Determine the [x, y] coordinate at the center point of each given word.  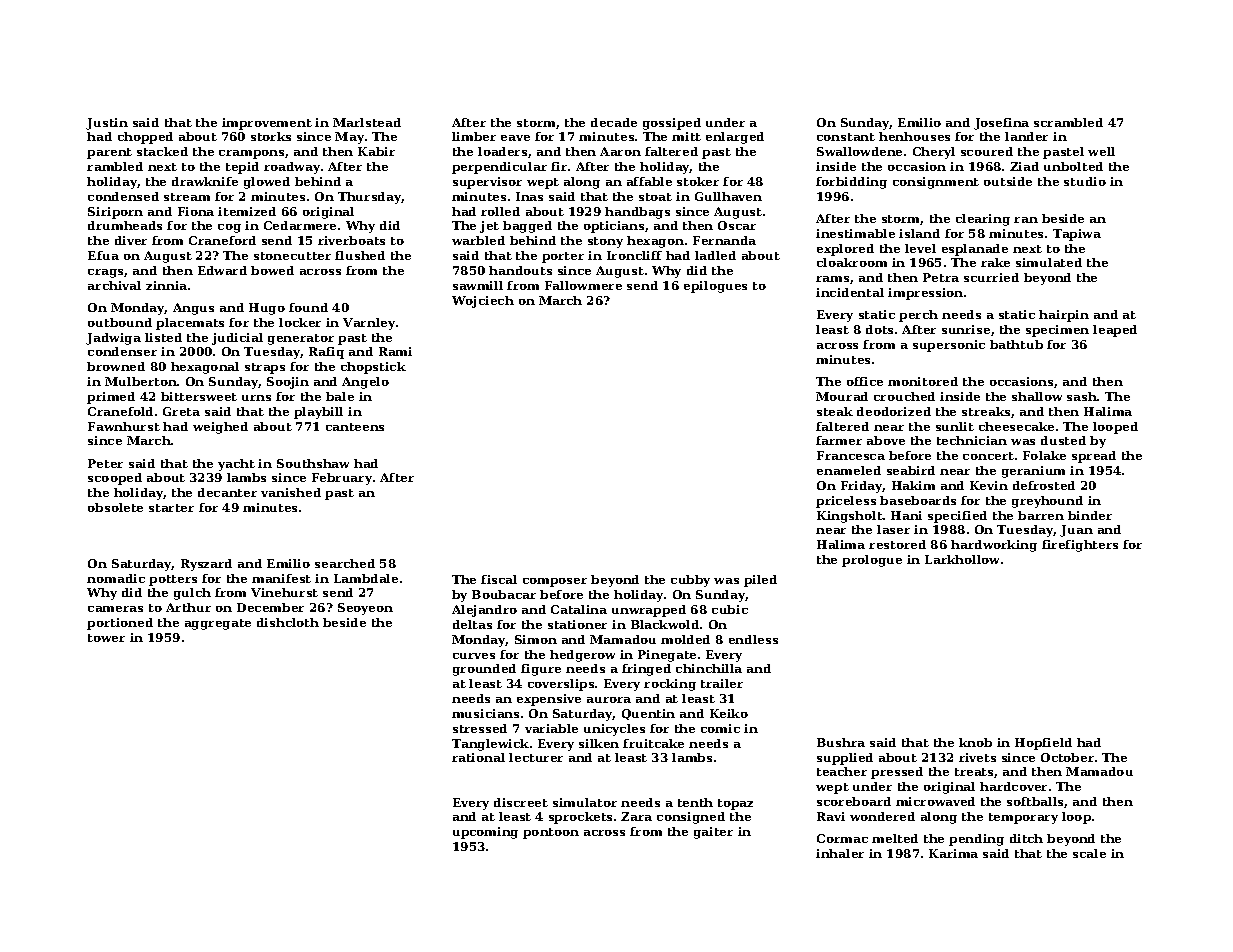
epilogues [715, 287]
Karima [953, 853]
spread [1094, 457]
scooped [115, 479]
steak [835, 411]
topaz [735, 804]
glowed [267, 183]
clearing [983, 220]
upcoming [485, 833]
